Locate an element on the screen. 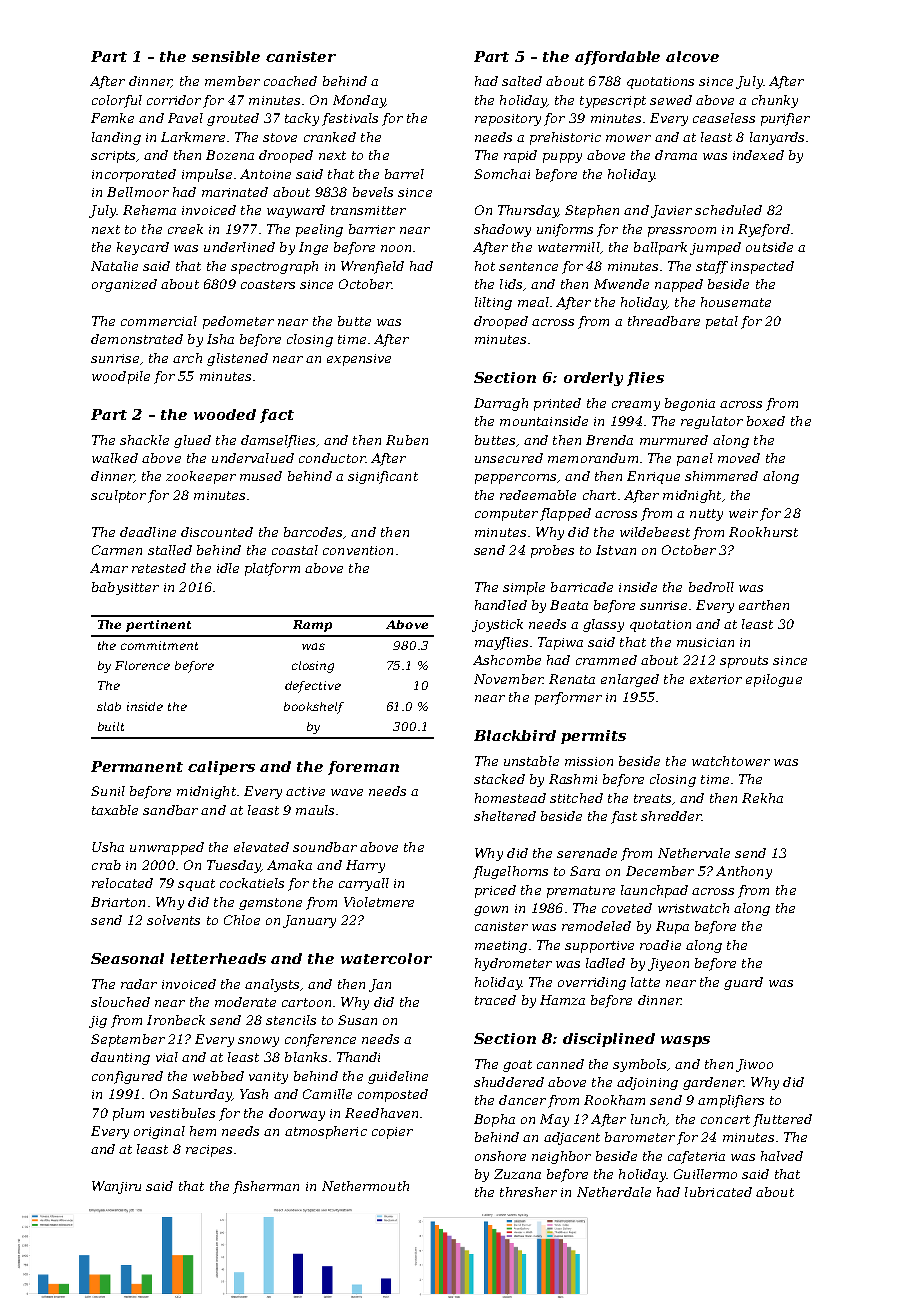 This screenshot has width=908, height=1316. redeemable is located at coordinates (538, 495).
